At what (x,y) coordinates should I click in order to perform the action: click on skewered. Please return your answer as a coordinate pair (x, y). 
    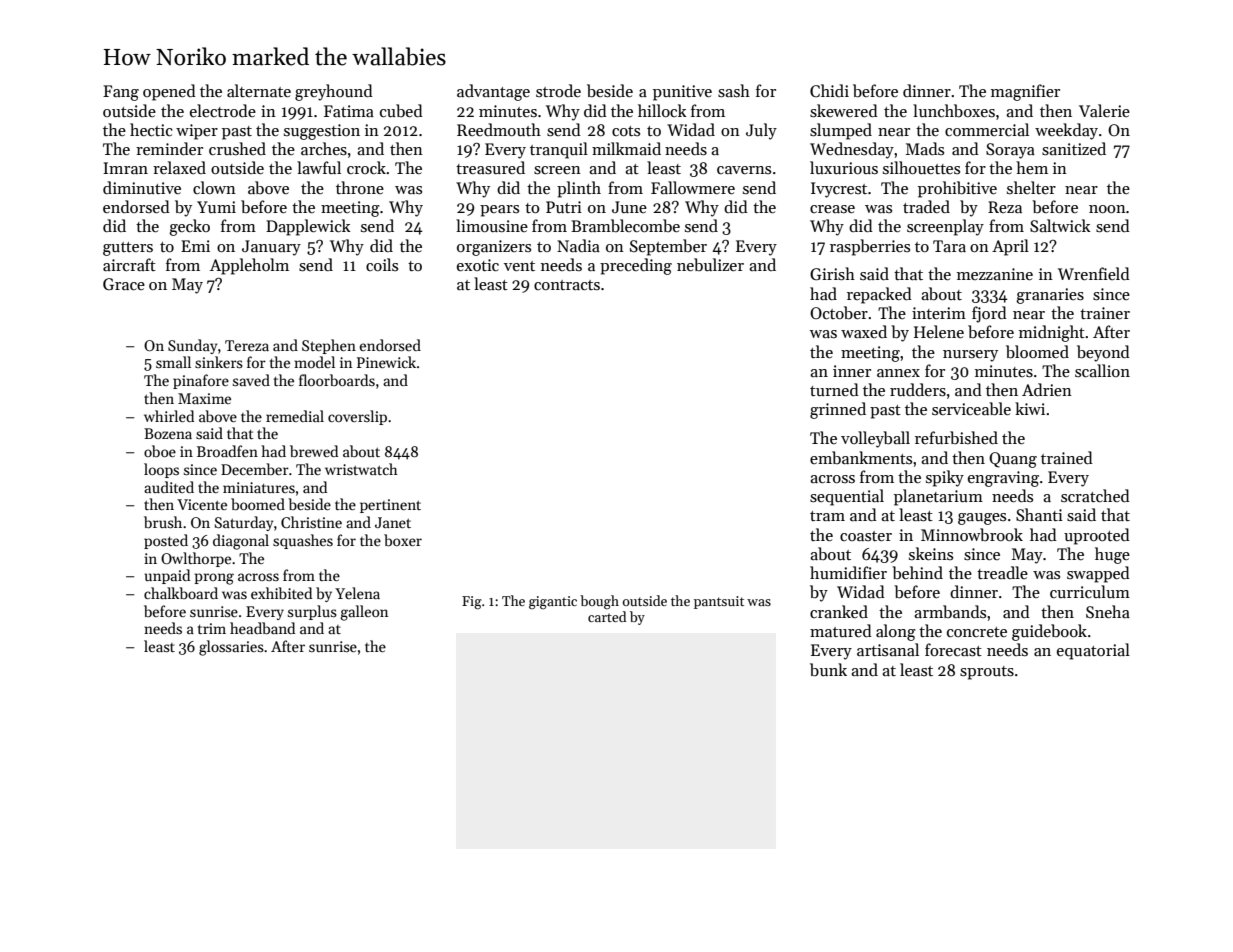
    Looking at the image, I should click on (844, 111).
